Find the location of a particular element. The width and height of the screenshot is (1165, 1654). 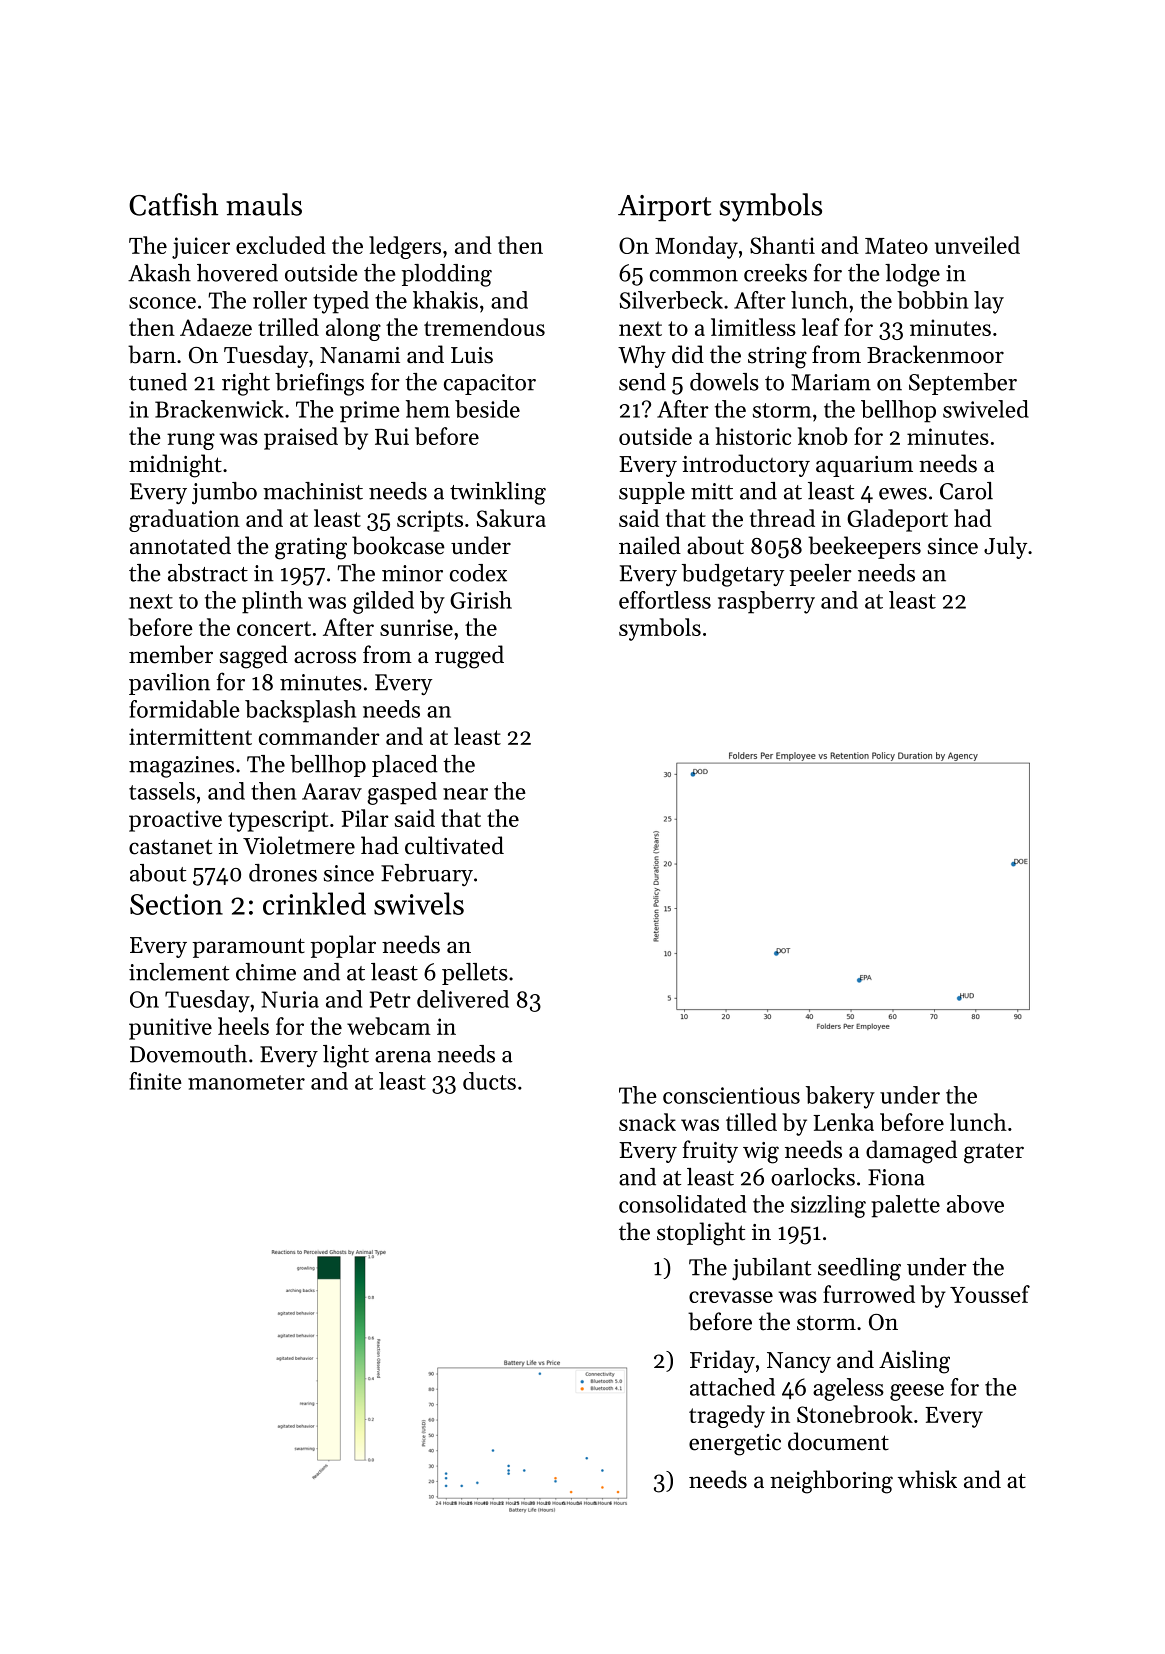

pellets is located at coordinates (475, 974).
